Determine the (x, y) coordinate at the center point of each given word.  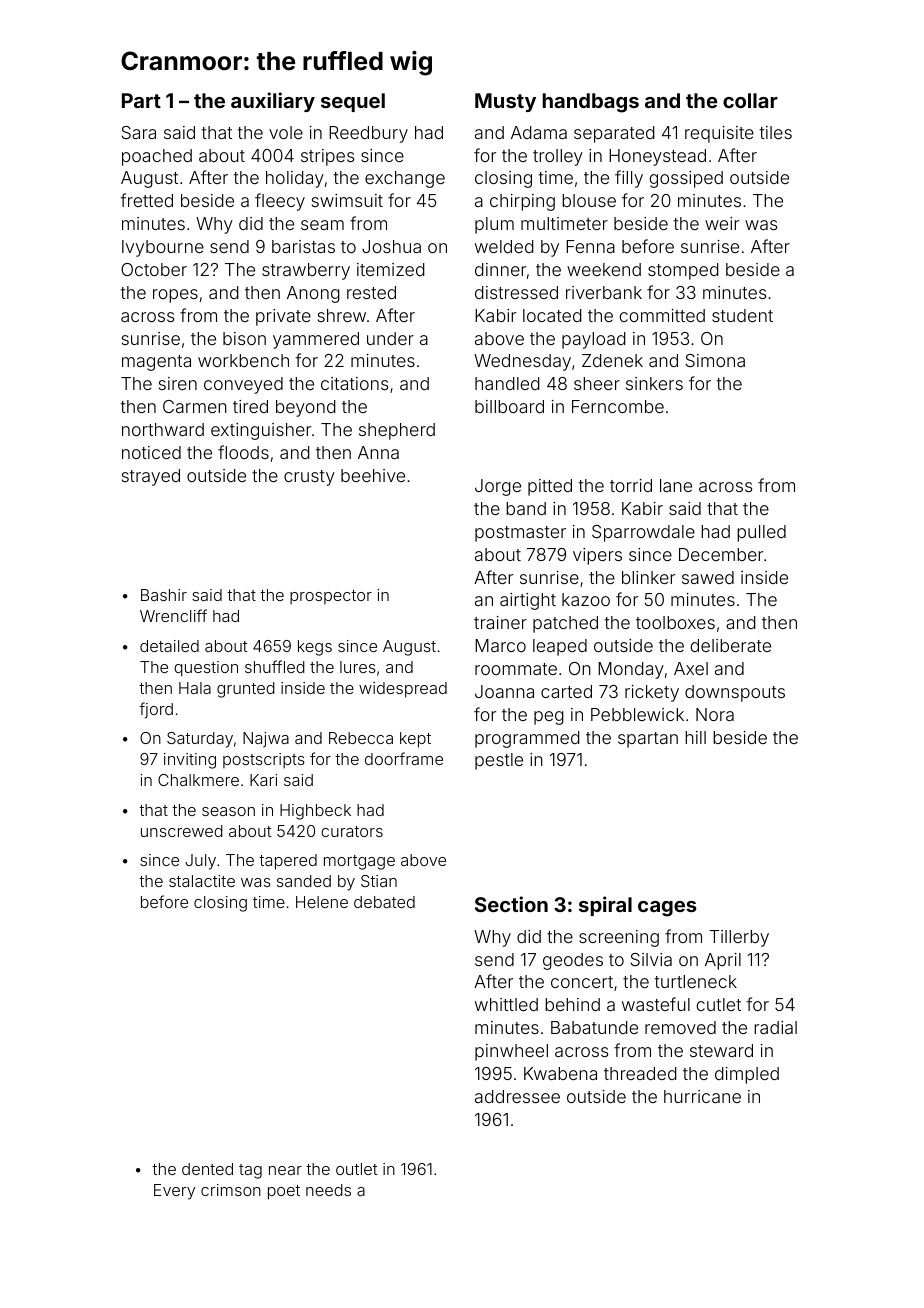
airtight (528, 601)
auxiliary (273, 102)
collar (750, 100)
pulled (761, 533)
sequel (353, 102)
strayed (151, 477)
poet (284, 1192)
